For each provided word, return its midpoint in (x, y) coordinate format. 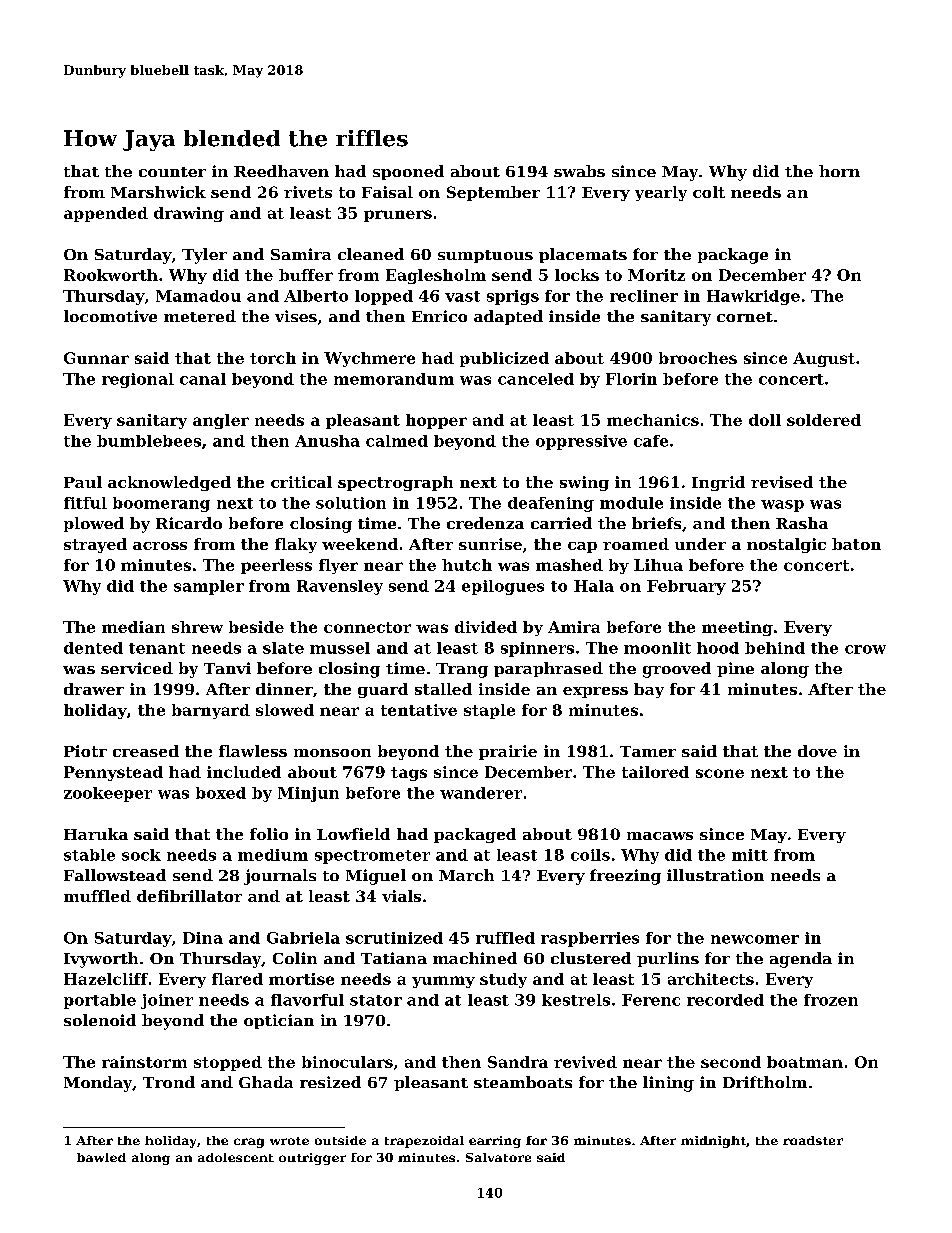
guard (383, 690)
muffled (97, 896)
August (824, 359)
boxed (221, 793)
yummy (443, 982)
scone (720, 773)
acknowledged (169, 483)
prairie (508, 752)
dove (817, 751)
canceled (536, 379)
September (493, 193)
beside (256, 627)
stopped (228, 1063)
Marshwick (158, 192)
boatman (805, 1062)
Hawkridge (753, 297)
